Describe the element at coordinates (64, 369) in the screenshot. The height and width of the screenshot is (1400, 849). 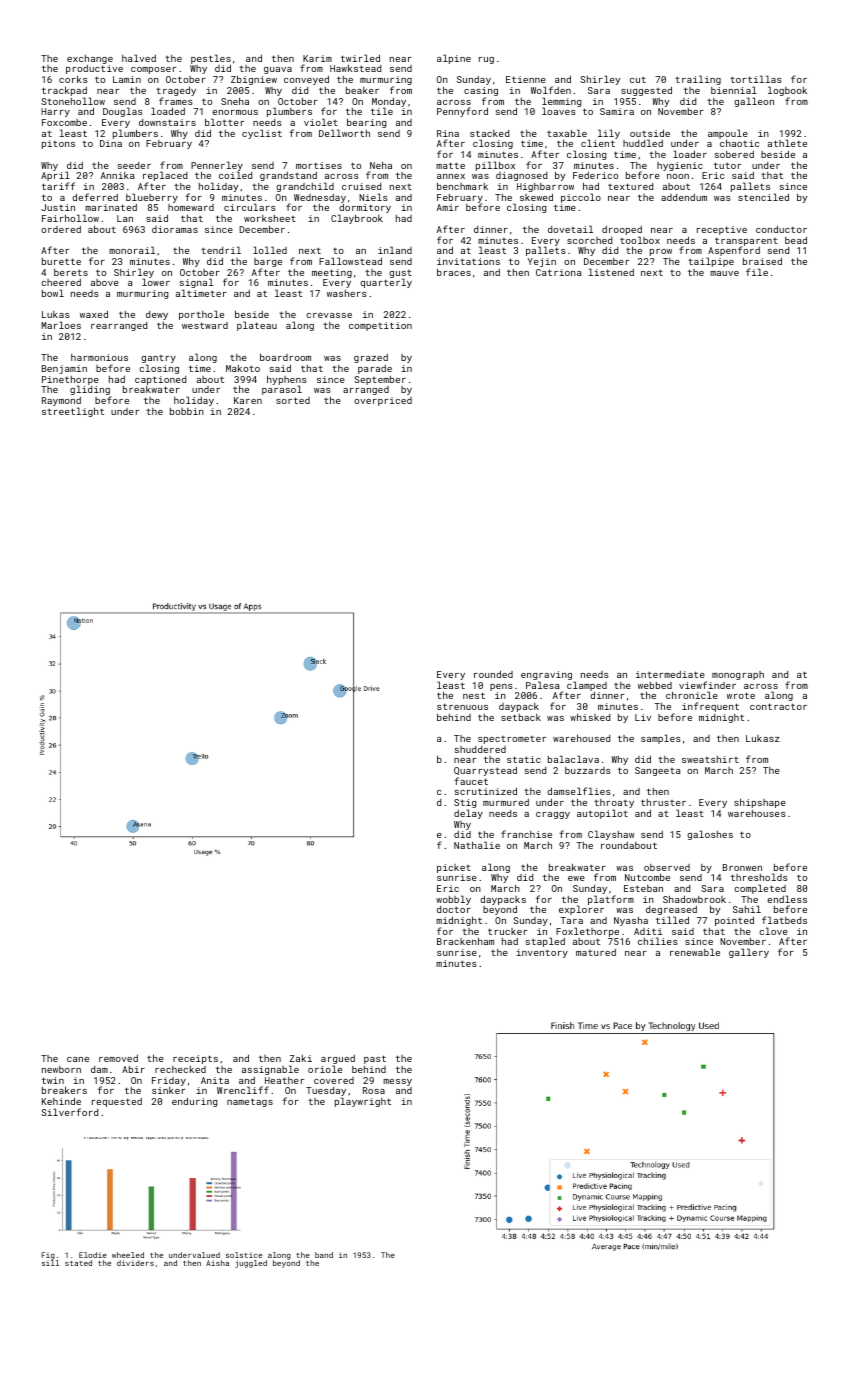
I see `Benjamin` at that location.
